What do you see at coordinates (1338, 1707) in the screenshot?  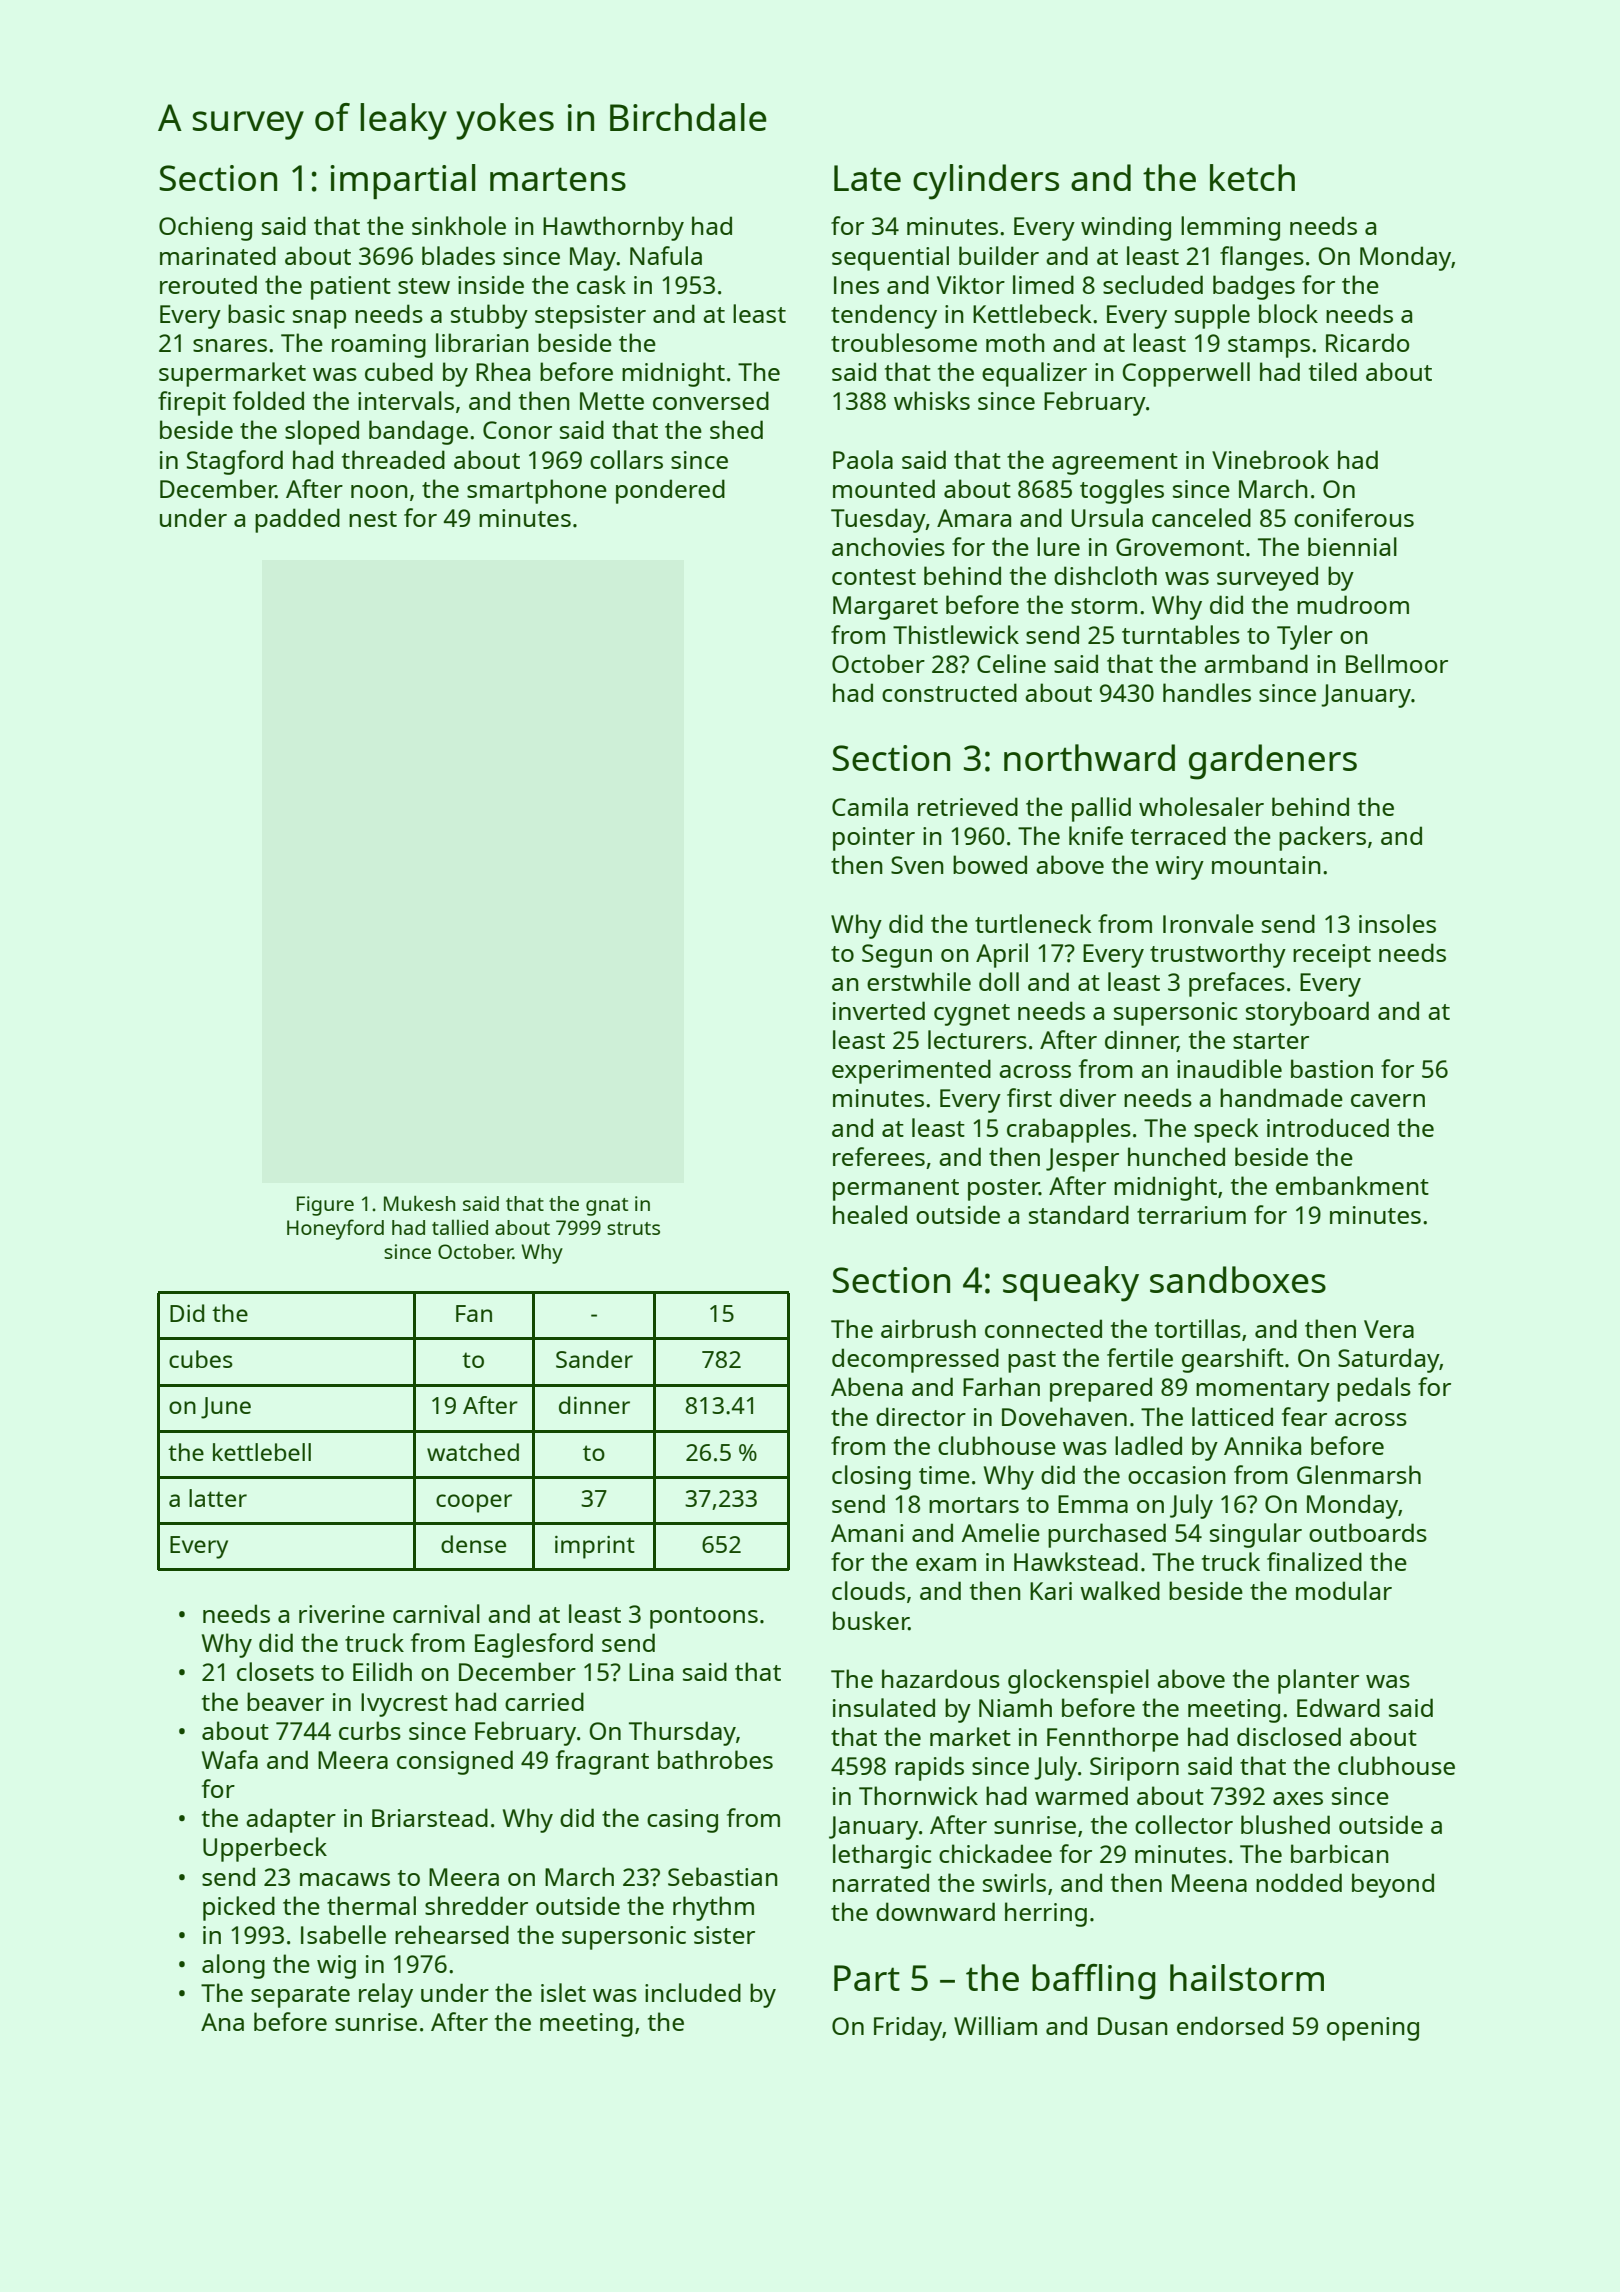 I see `Edward` at bounding box center [1338, 1707].
